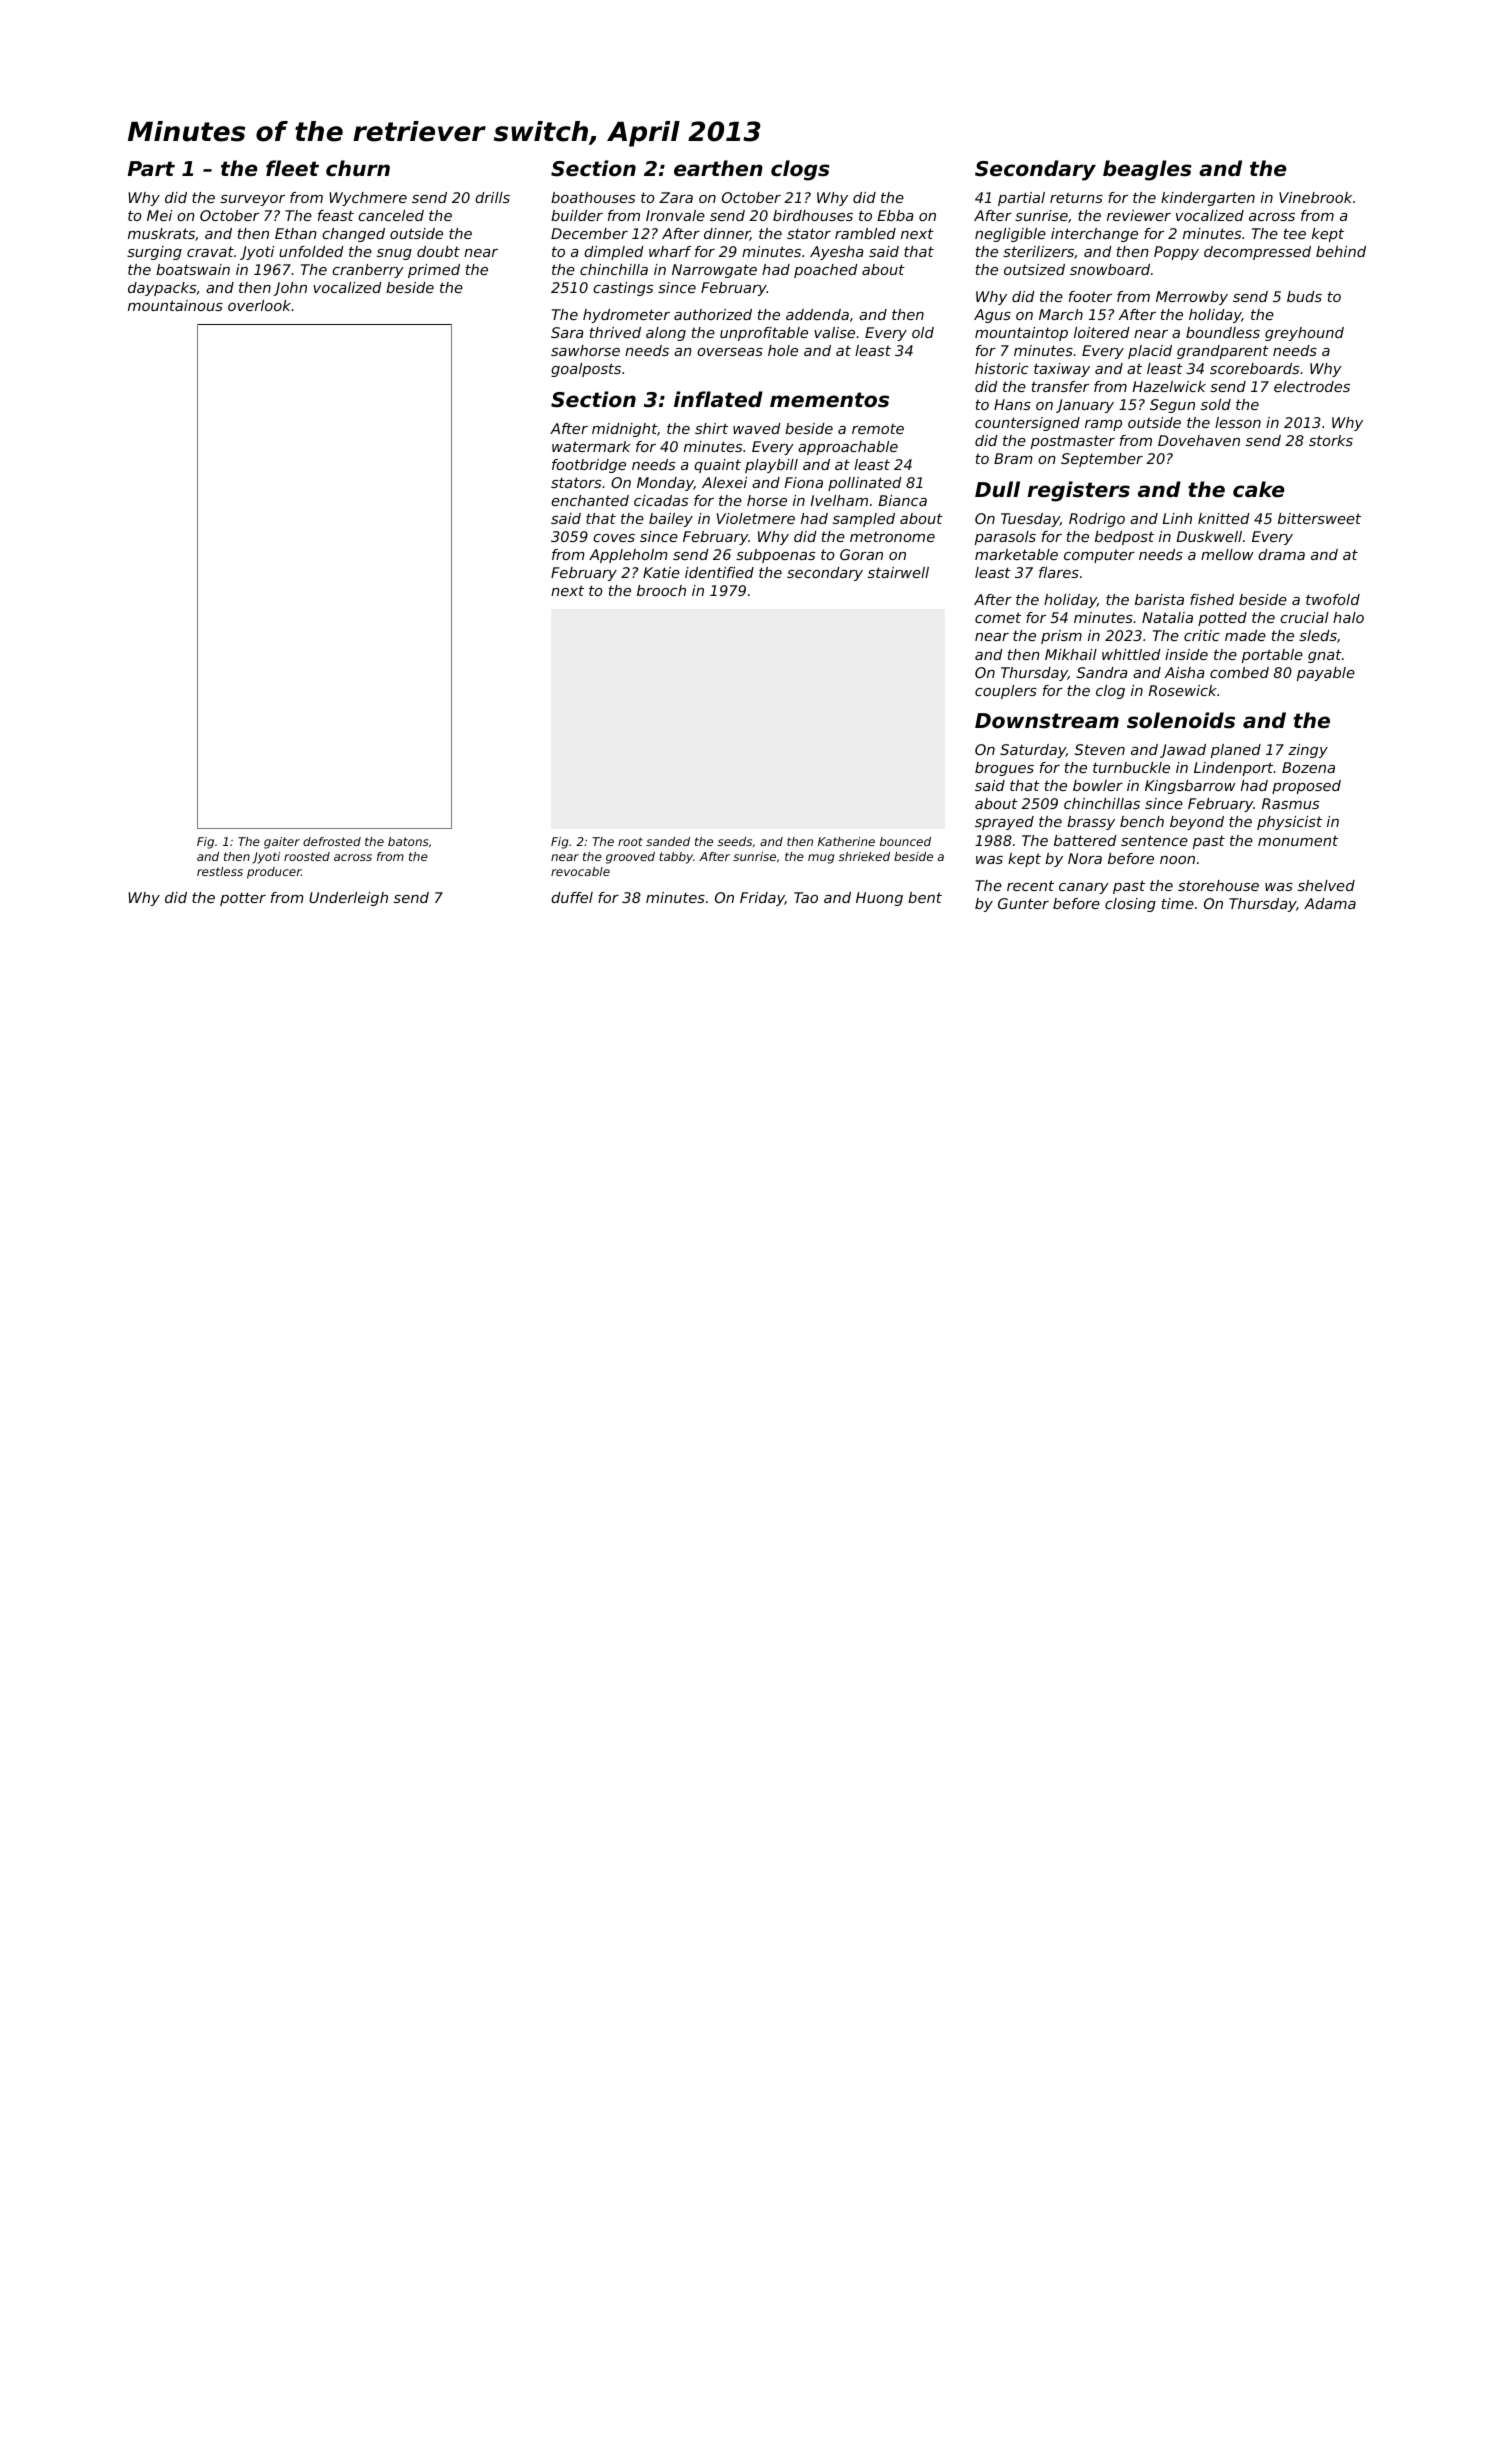  I want to click on Friday, so click(762, 899).
